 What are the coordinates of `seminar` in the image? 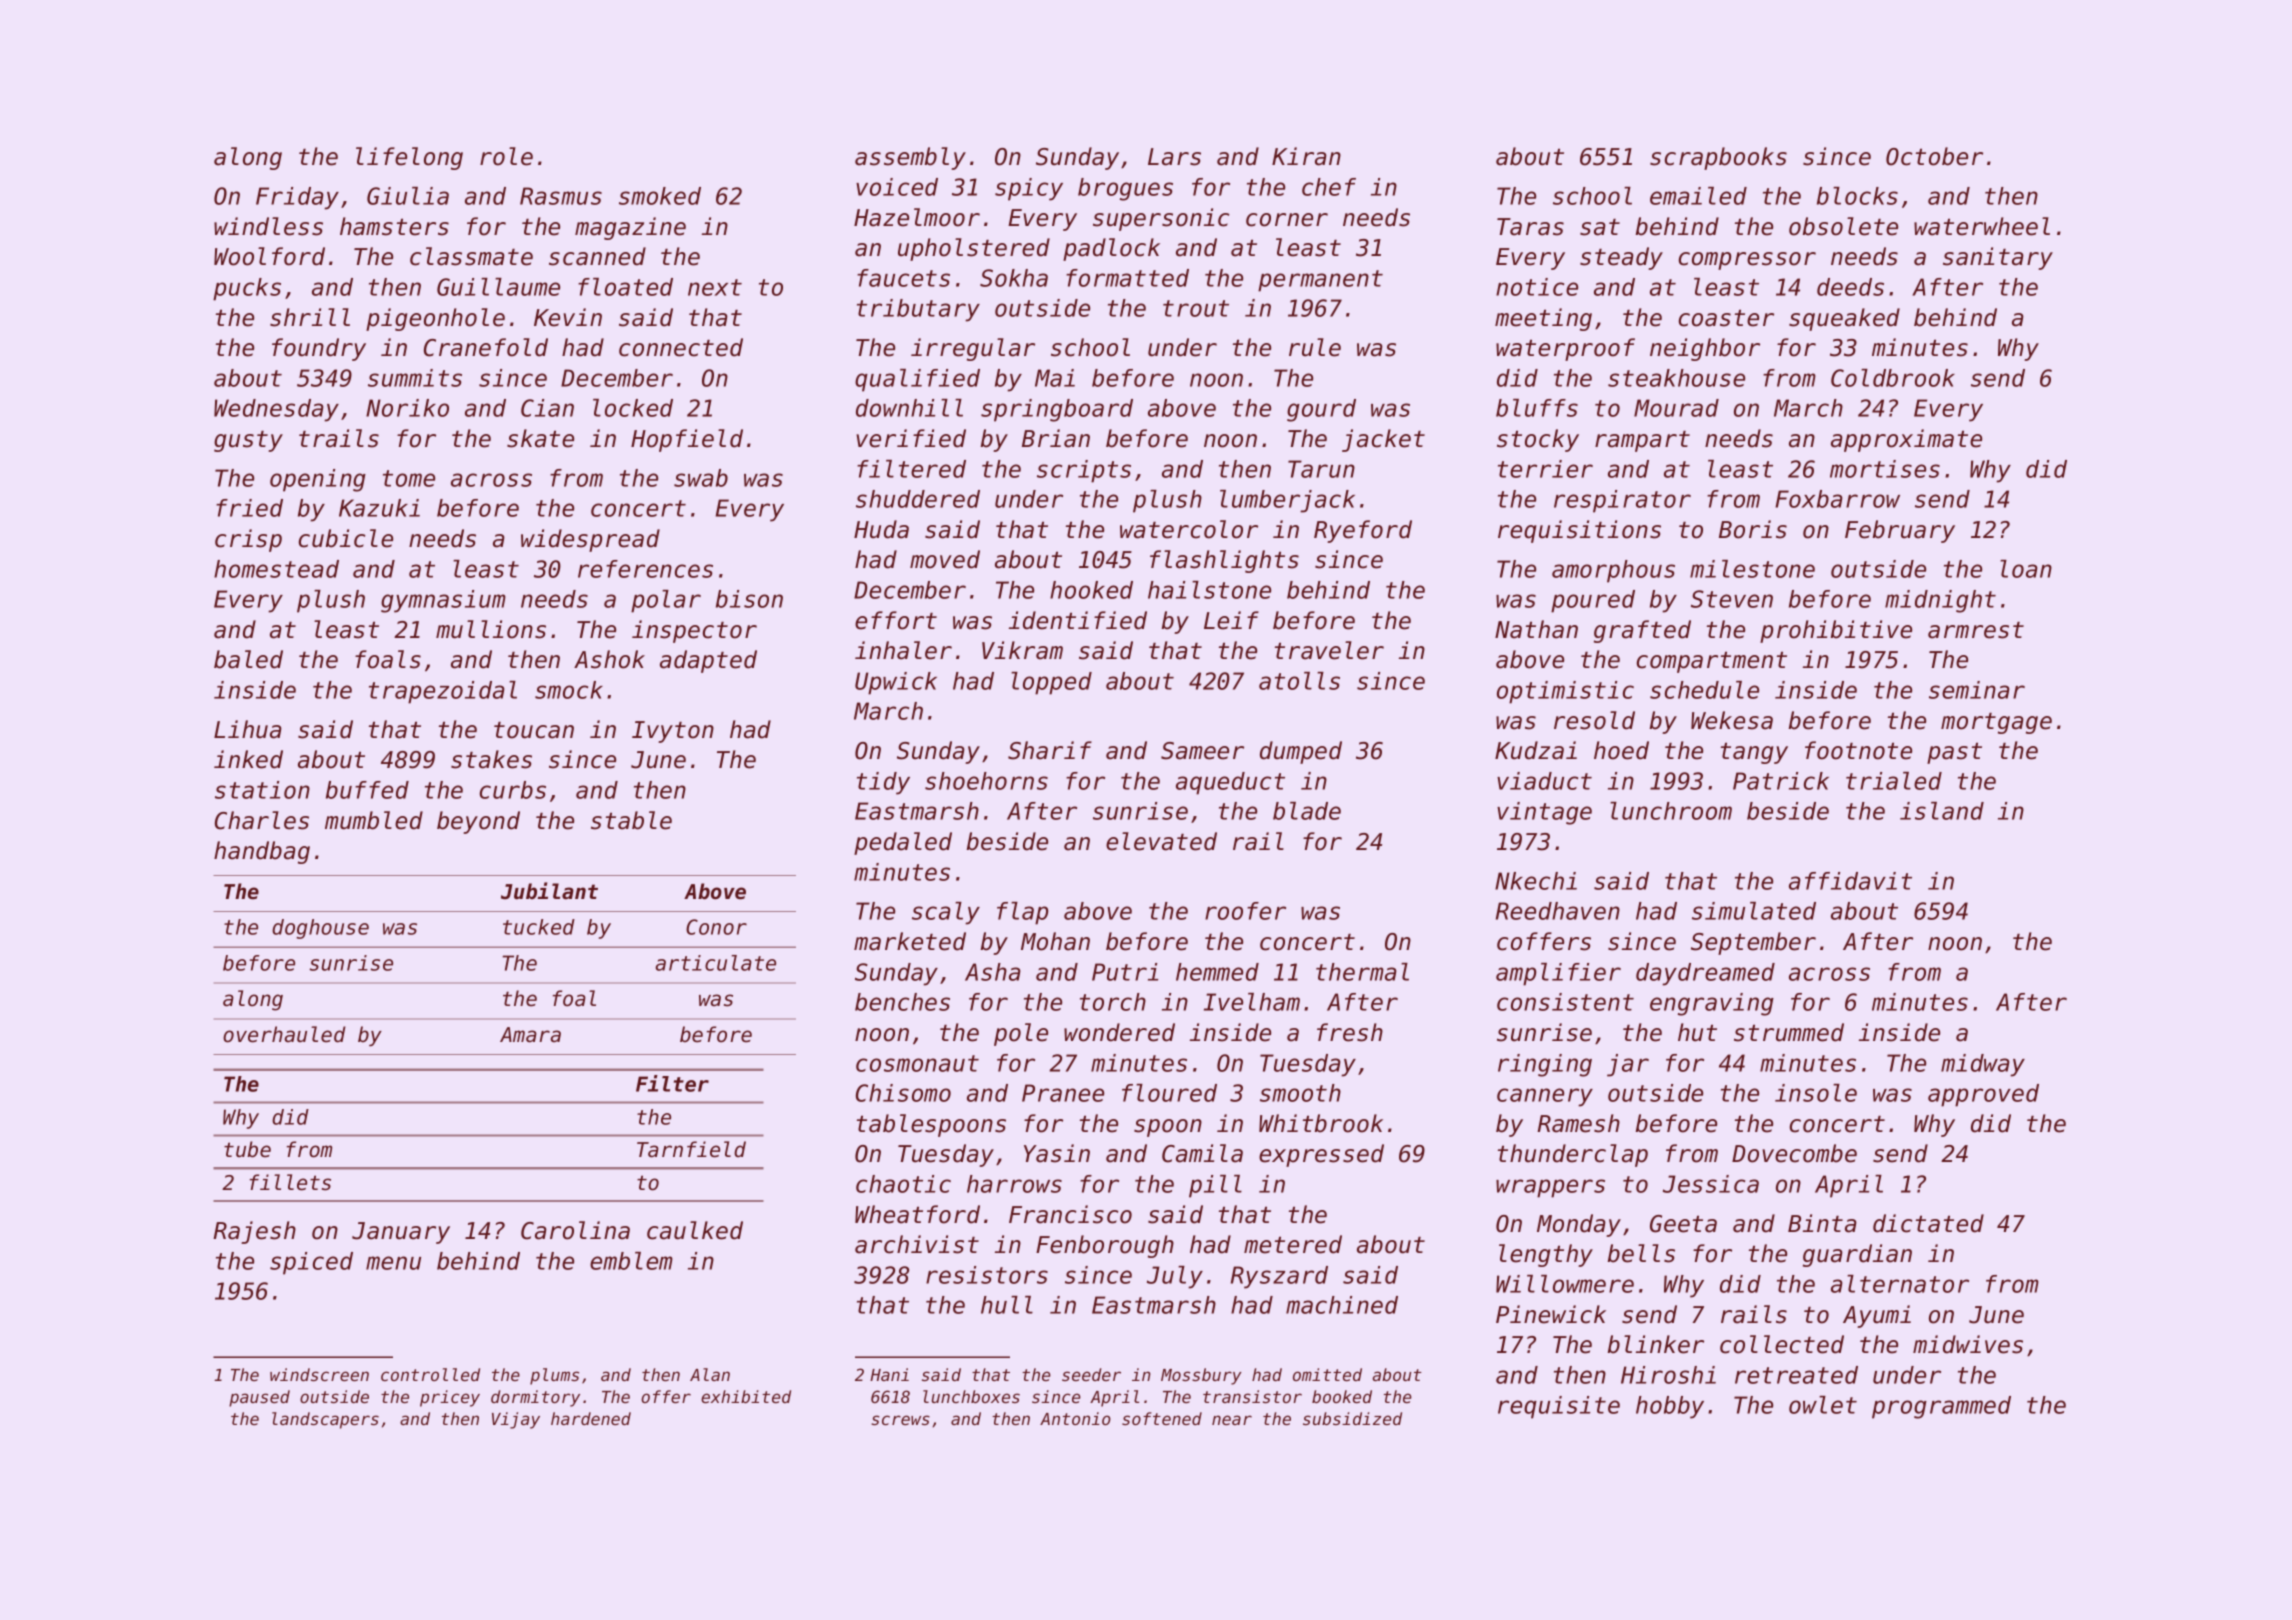 It's located at (1977, 690).
